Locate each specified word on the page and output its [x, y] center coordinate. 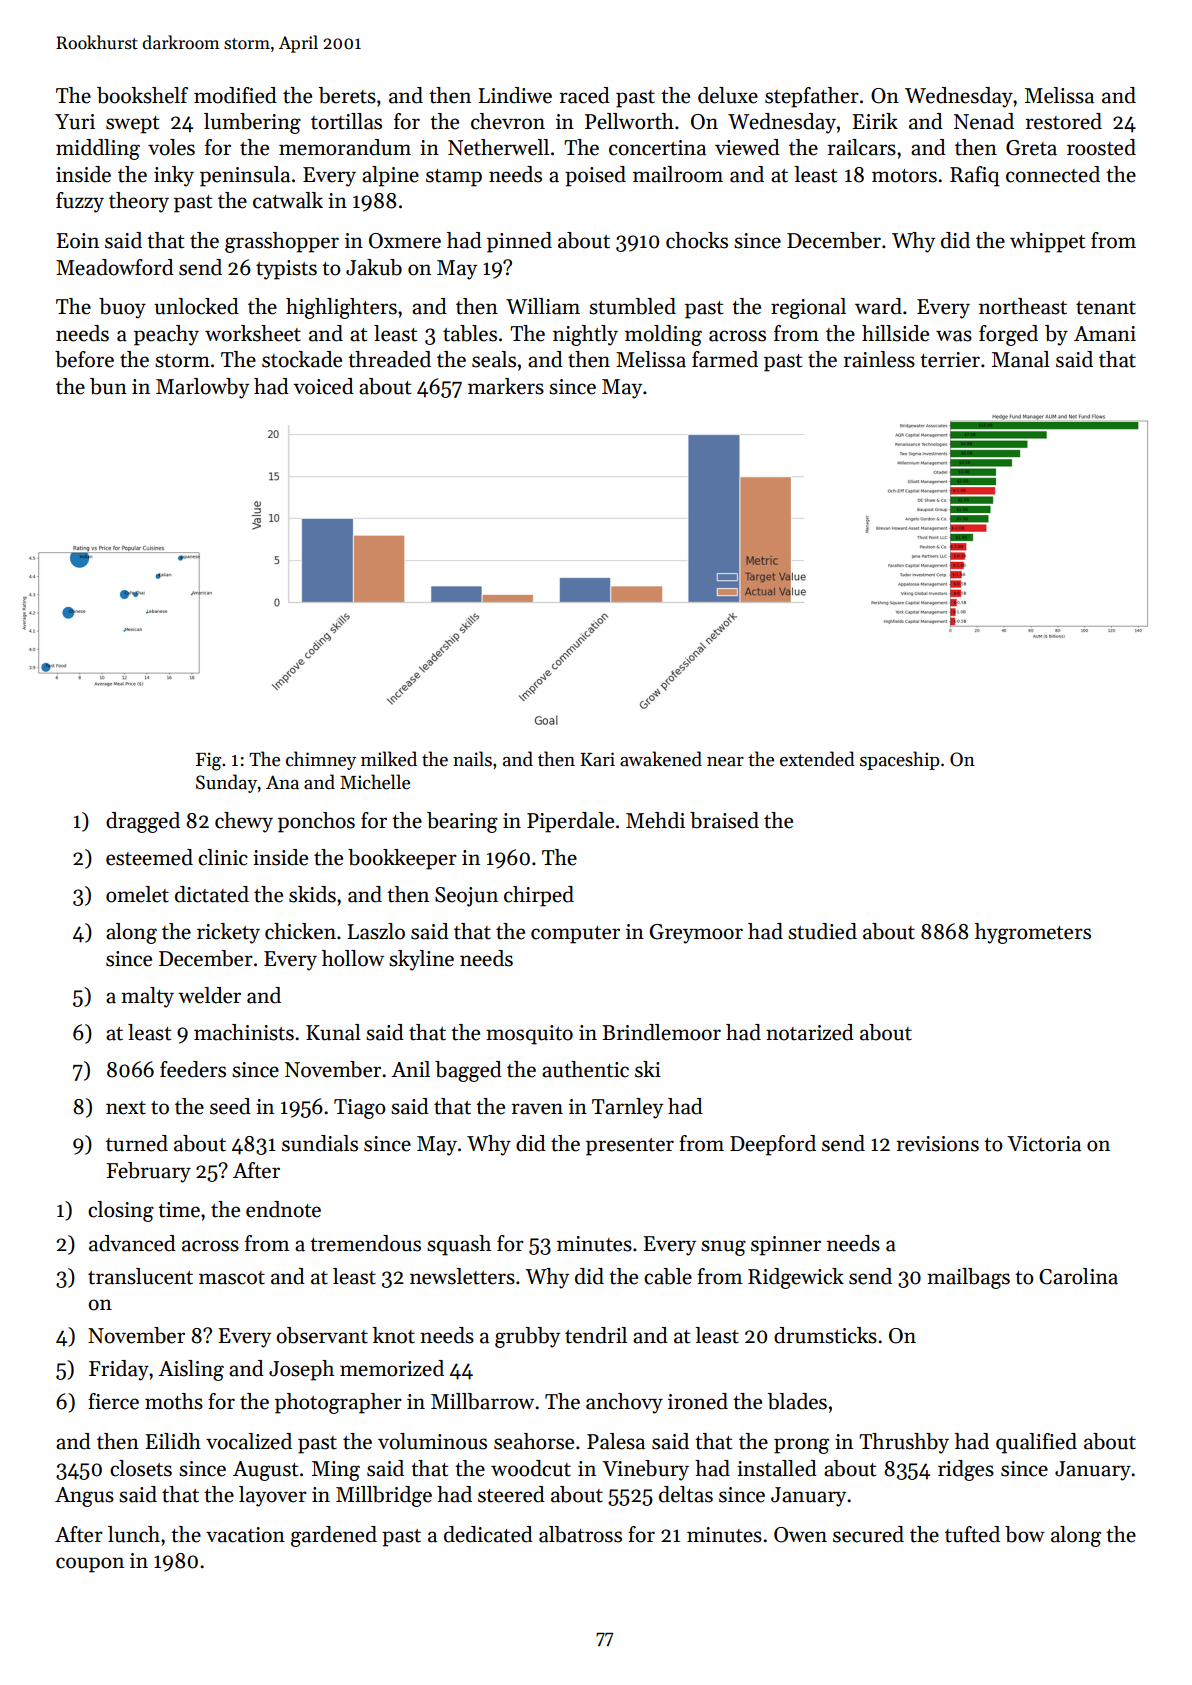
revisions [937, 1144]
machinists [244, 1032]
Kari [597, 759]
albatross [580, 1534]
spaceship [900, 760]
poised [595, 176]
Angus [84, 1497]
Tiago [360, 1109]
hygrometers [1033, 933]
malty [147, 997]
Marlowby [202, 388]
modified [235, 95]
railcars [861, 147]
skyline [421, 960]
